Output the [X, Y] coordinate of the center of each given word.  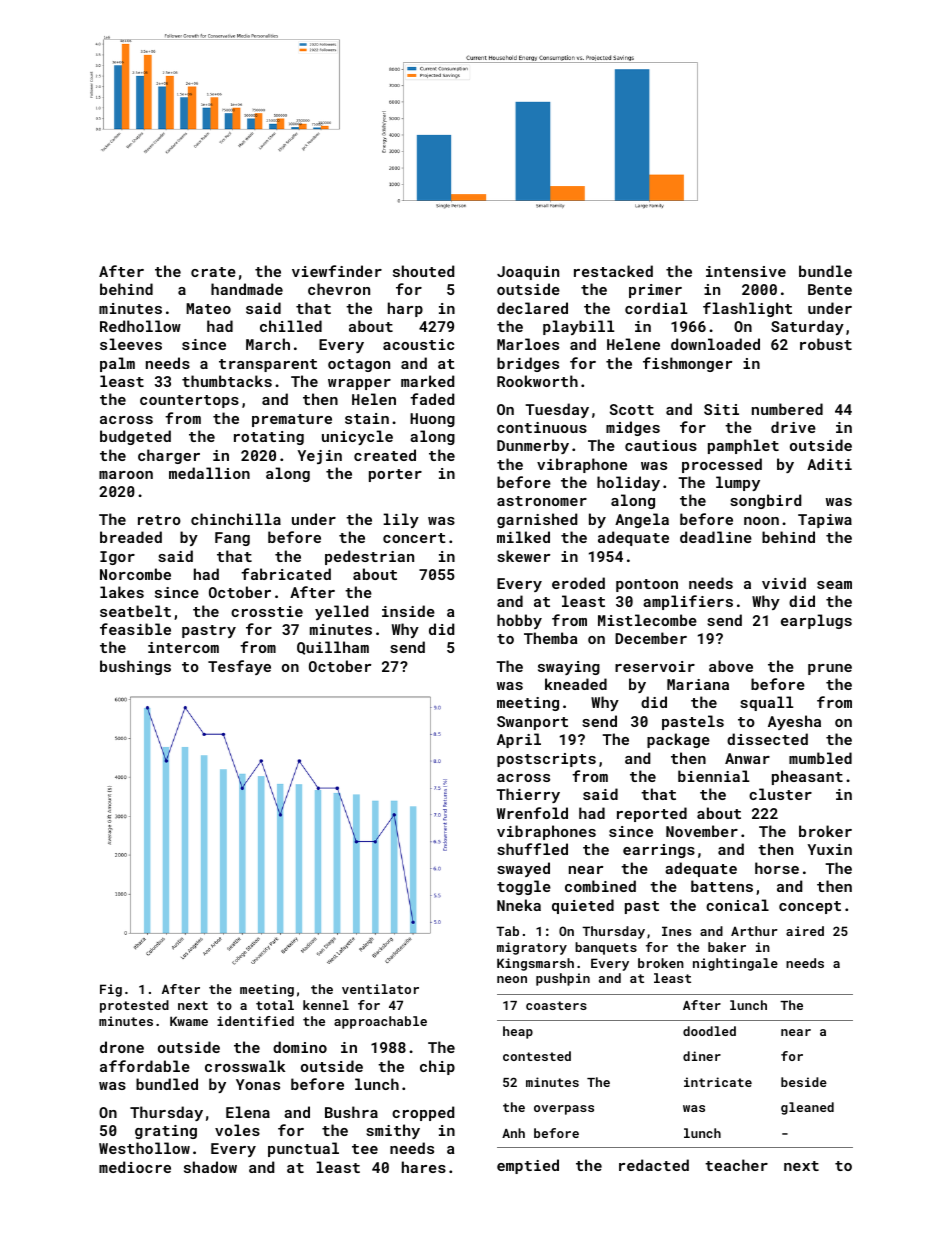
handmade [247, 289]
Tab [507, 931]
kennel [326, 1005]
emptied [528, 1166]
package [678, 740]
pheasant [807, 777]
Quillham [333, 648]
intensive [746, 271]
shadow [210, 1167]
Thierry [528, 795]
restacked [613, 271]
